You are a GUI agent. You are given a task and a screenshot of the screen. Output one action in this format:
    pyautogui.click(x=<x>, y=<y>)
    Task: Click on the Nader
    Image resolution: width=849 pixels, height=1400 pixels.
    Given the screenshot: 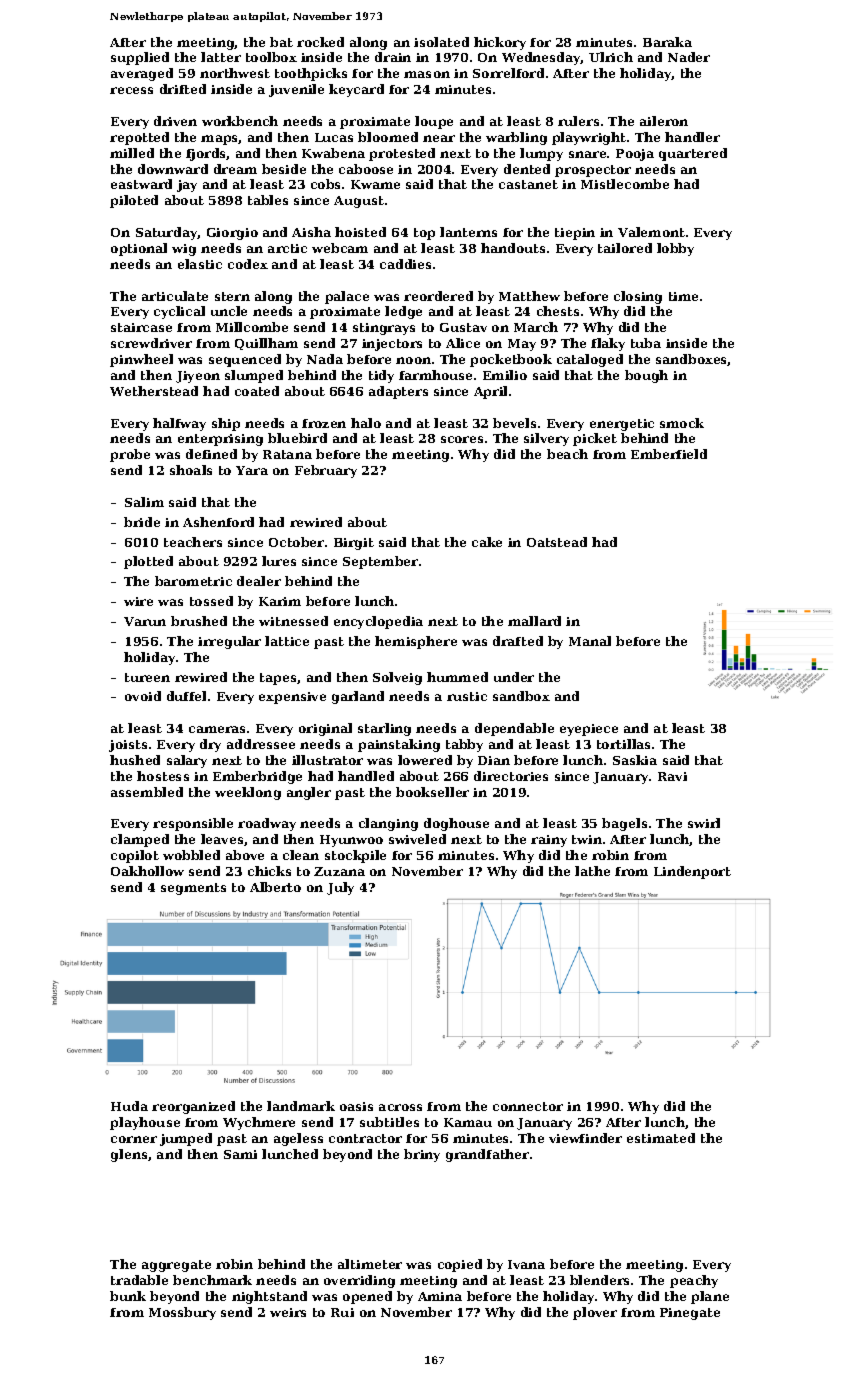 What is the action you would take?
    pyautogui.click(x=689, y=57)
